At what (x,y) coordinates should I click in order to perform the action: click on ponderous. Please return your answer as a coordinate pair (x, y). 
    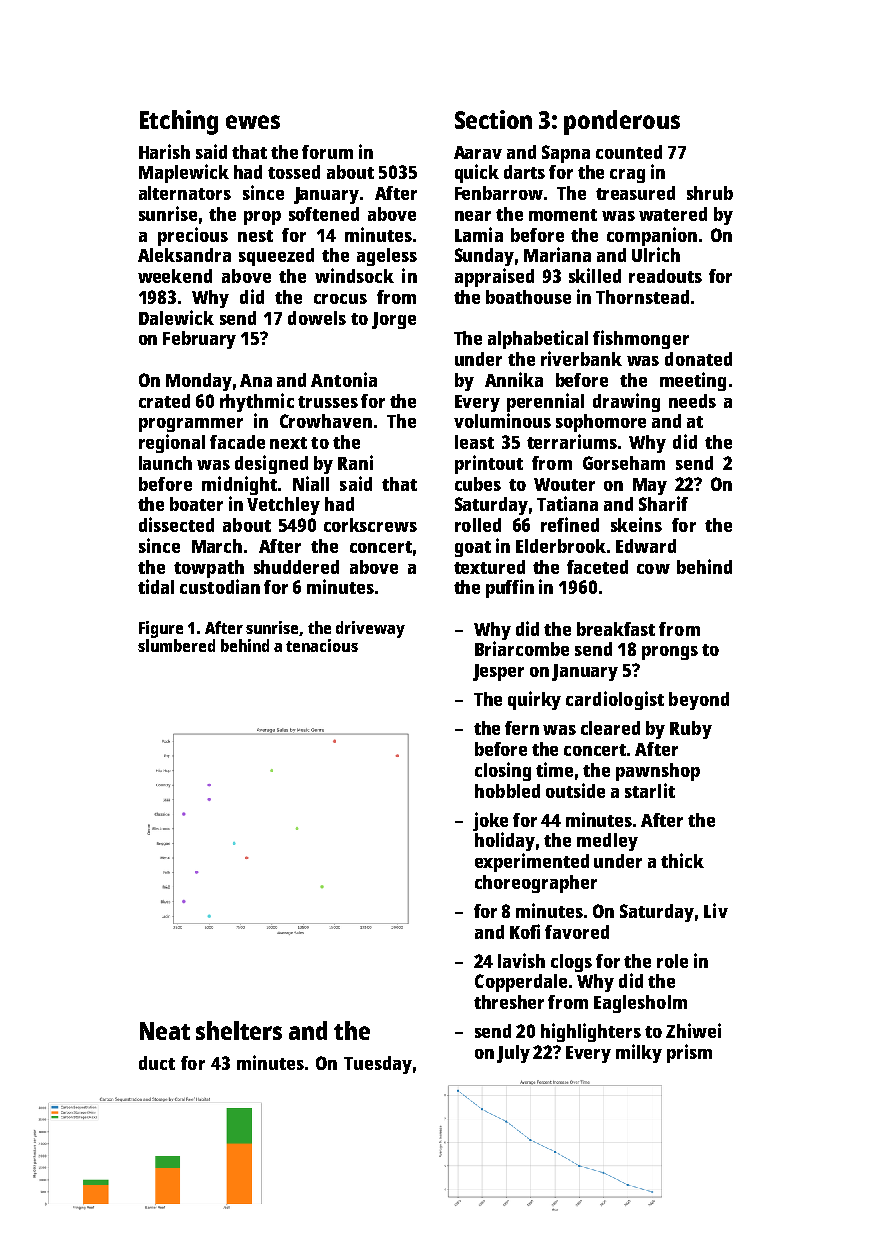
    Looking at the image, I should click on (622, 122).
